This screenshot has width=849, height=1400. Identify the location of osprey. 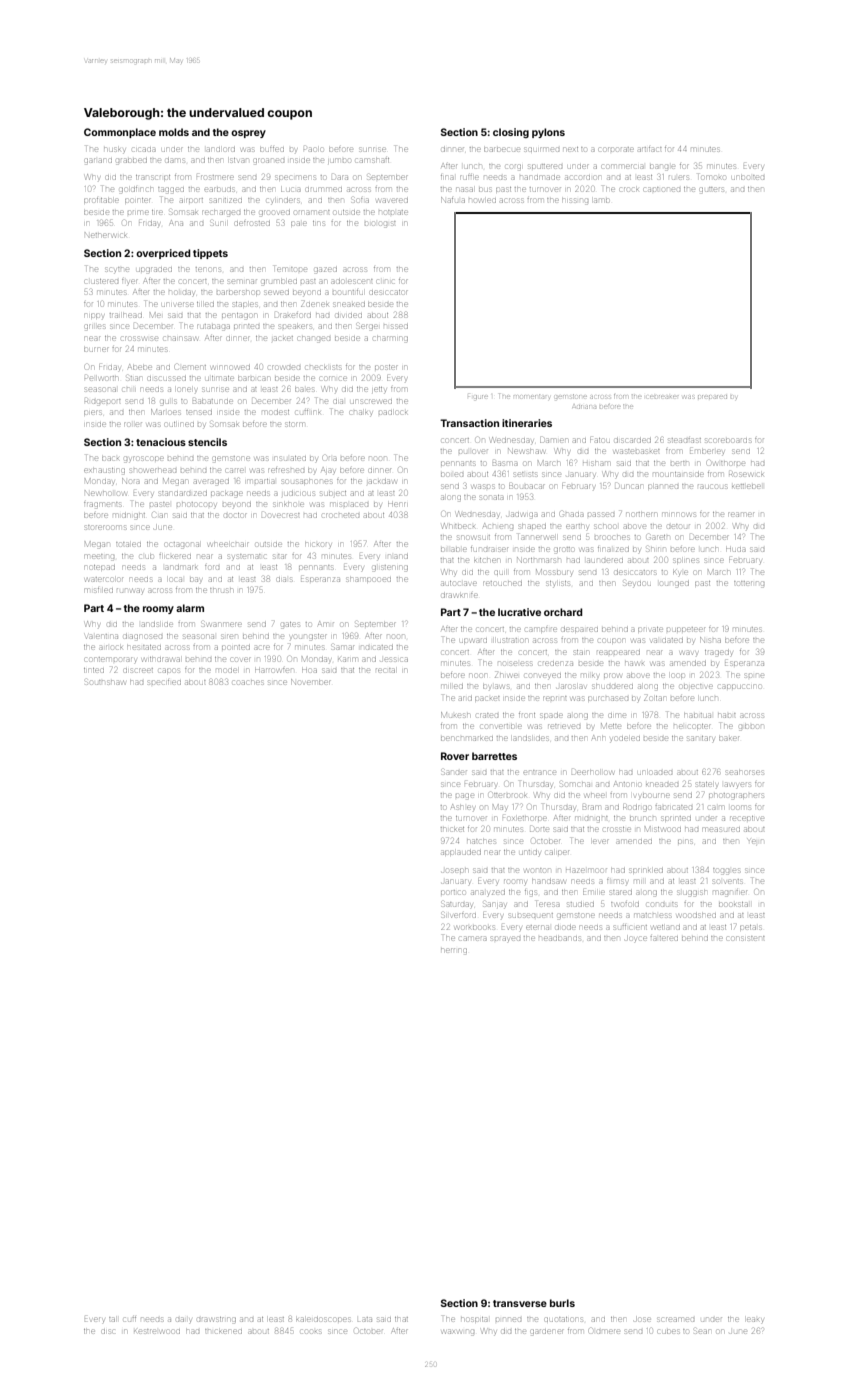
(248, 134).
